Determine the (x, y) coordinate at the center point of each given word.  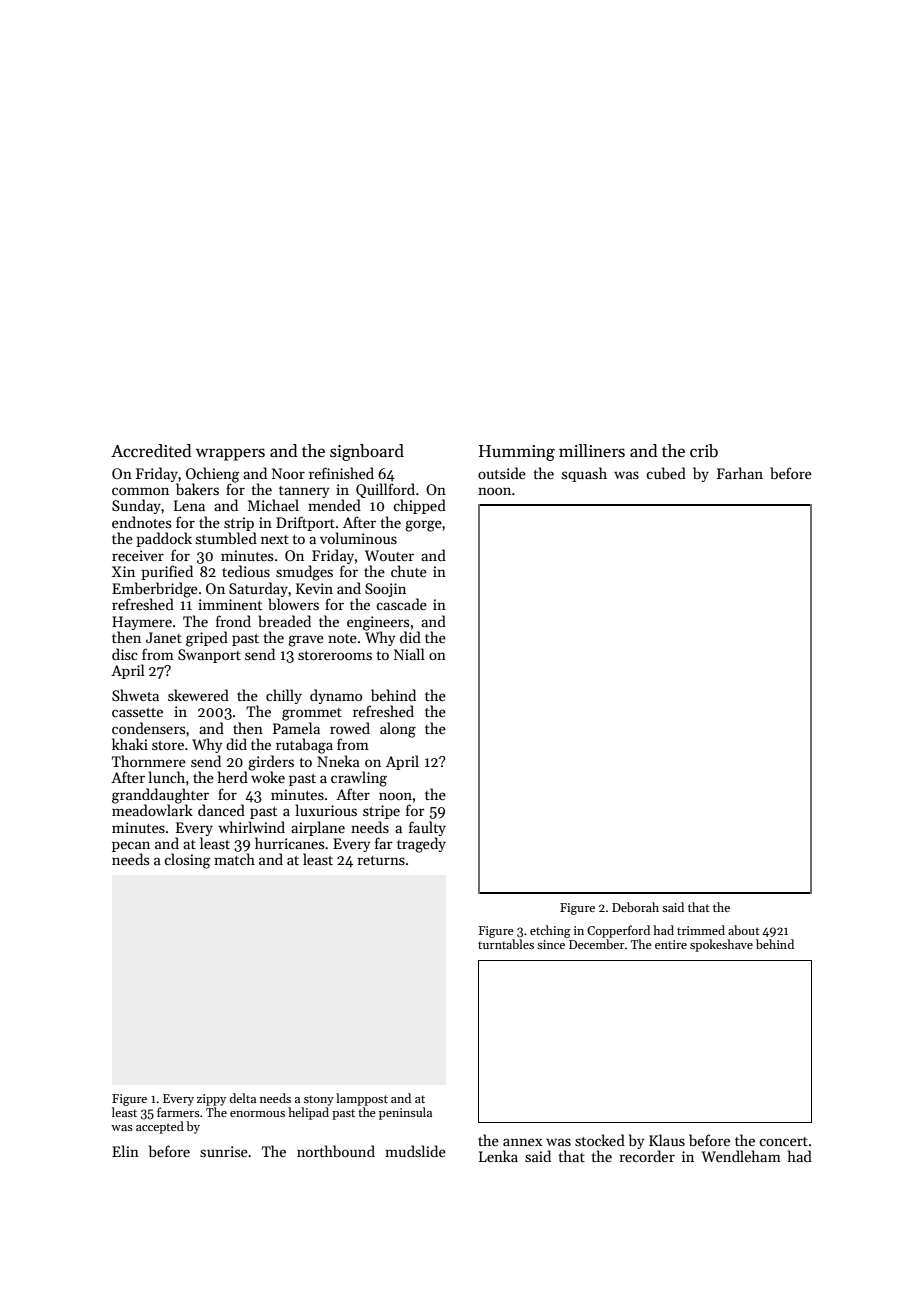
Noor (288, 473)
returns (381, 860)
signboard (367, 452)
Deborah (635, 907)
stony (319, 1100)
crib (704, 451)
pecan (131, 846)
